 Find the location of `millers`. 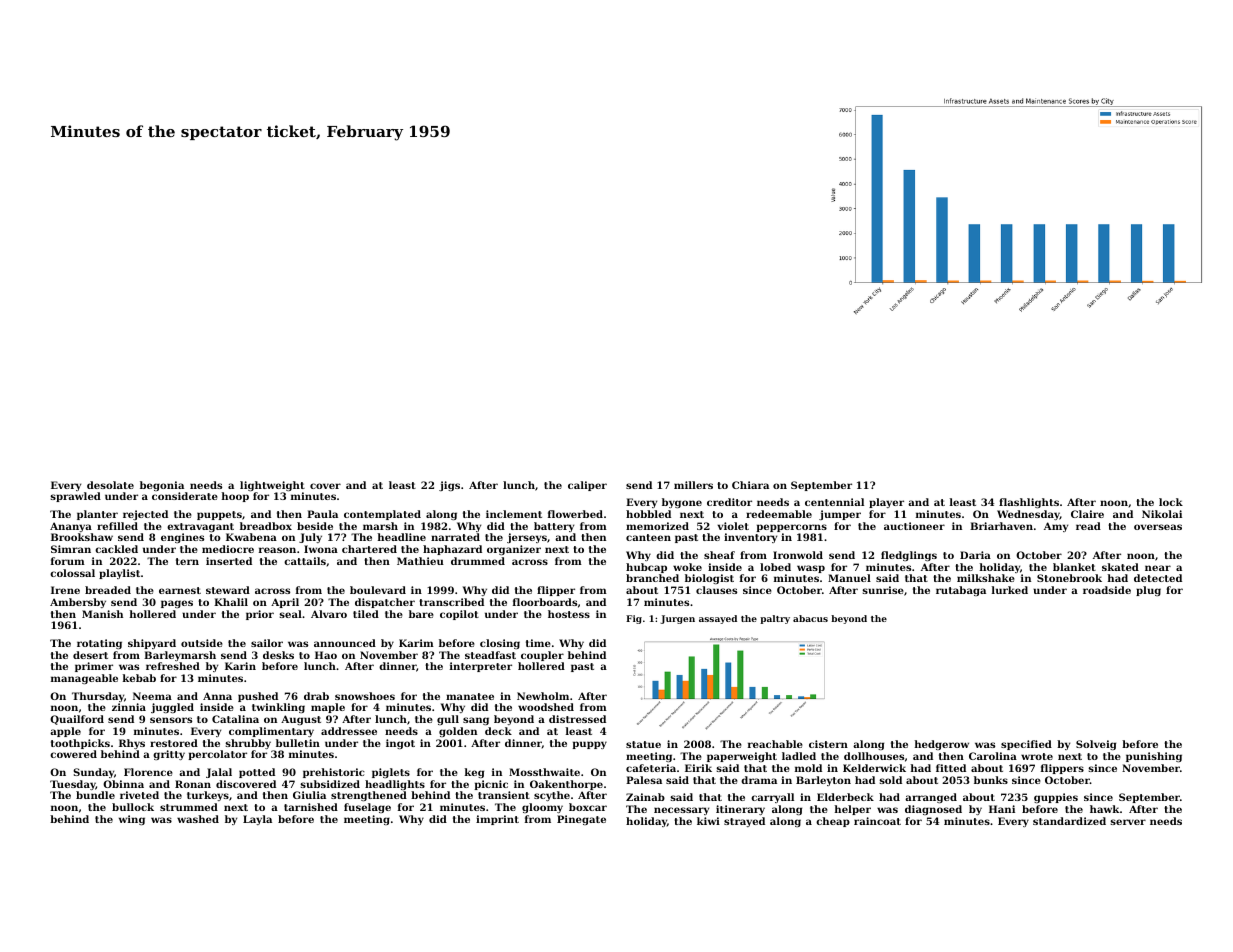

millers is located at coordinates (693, 485).
